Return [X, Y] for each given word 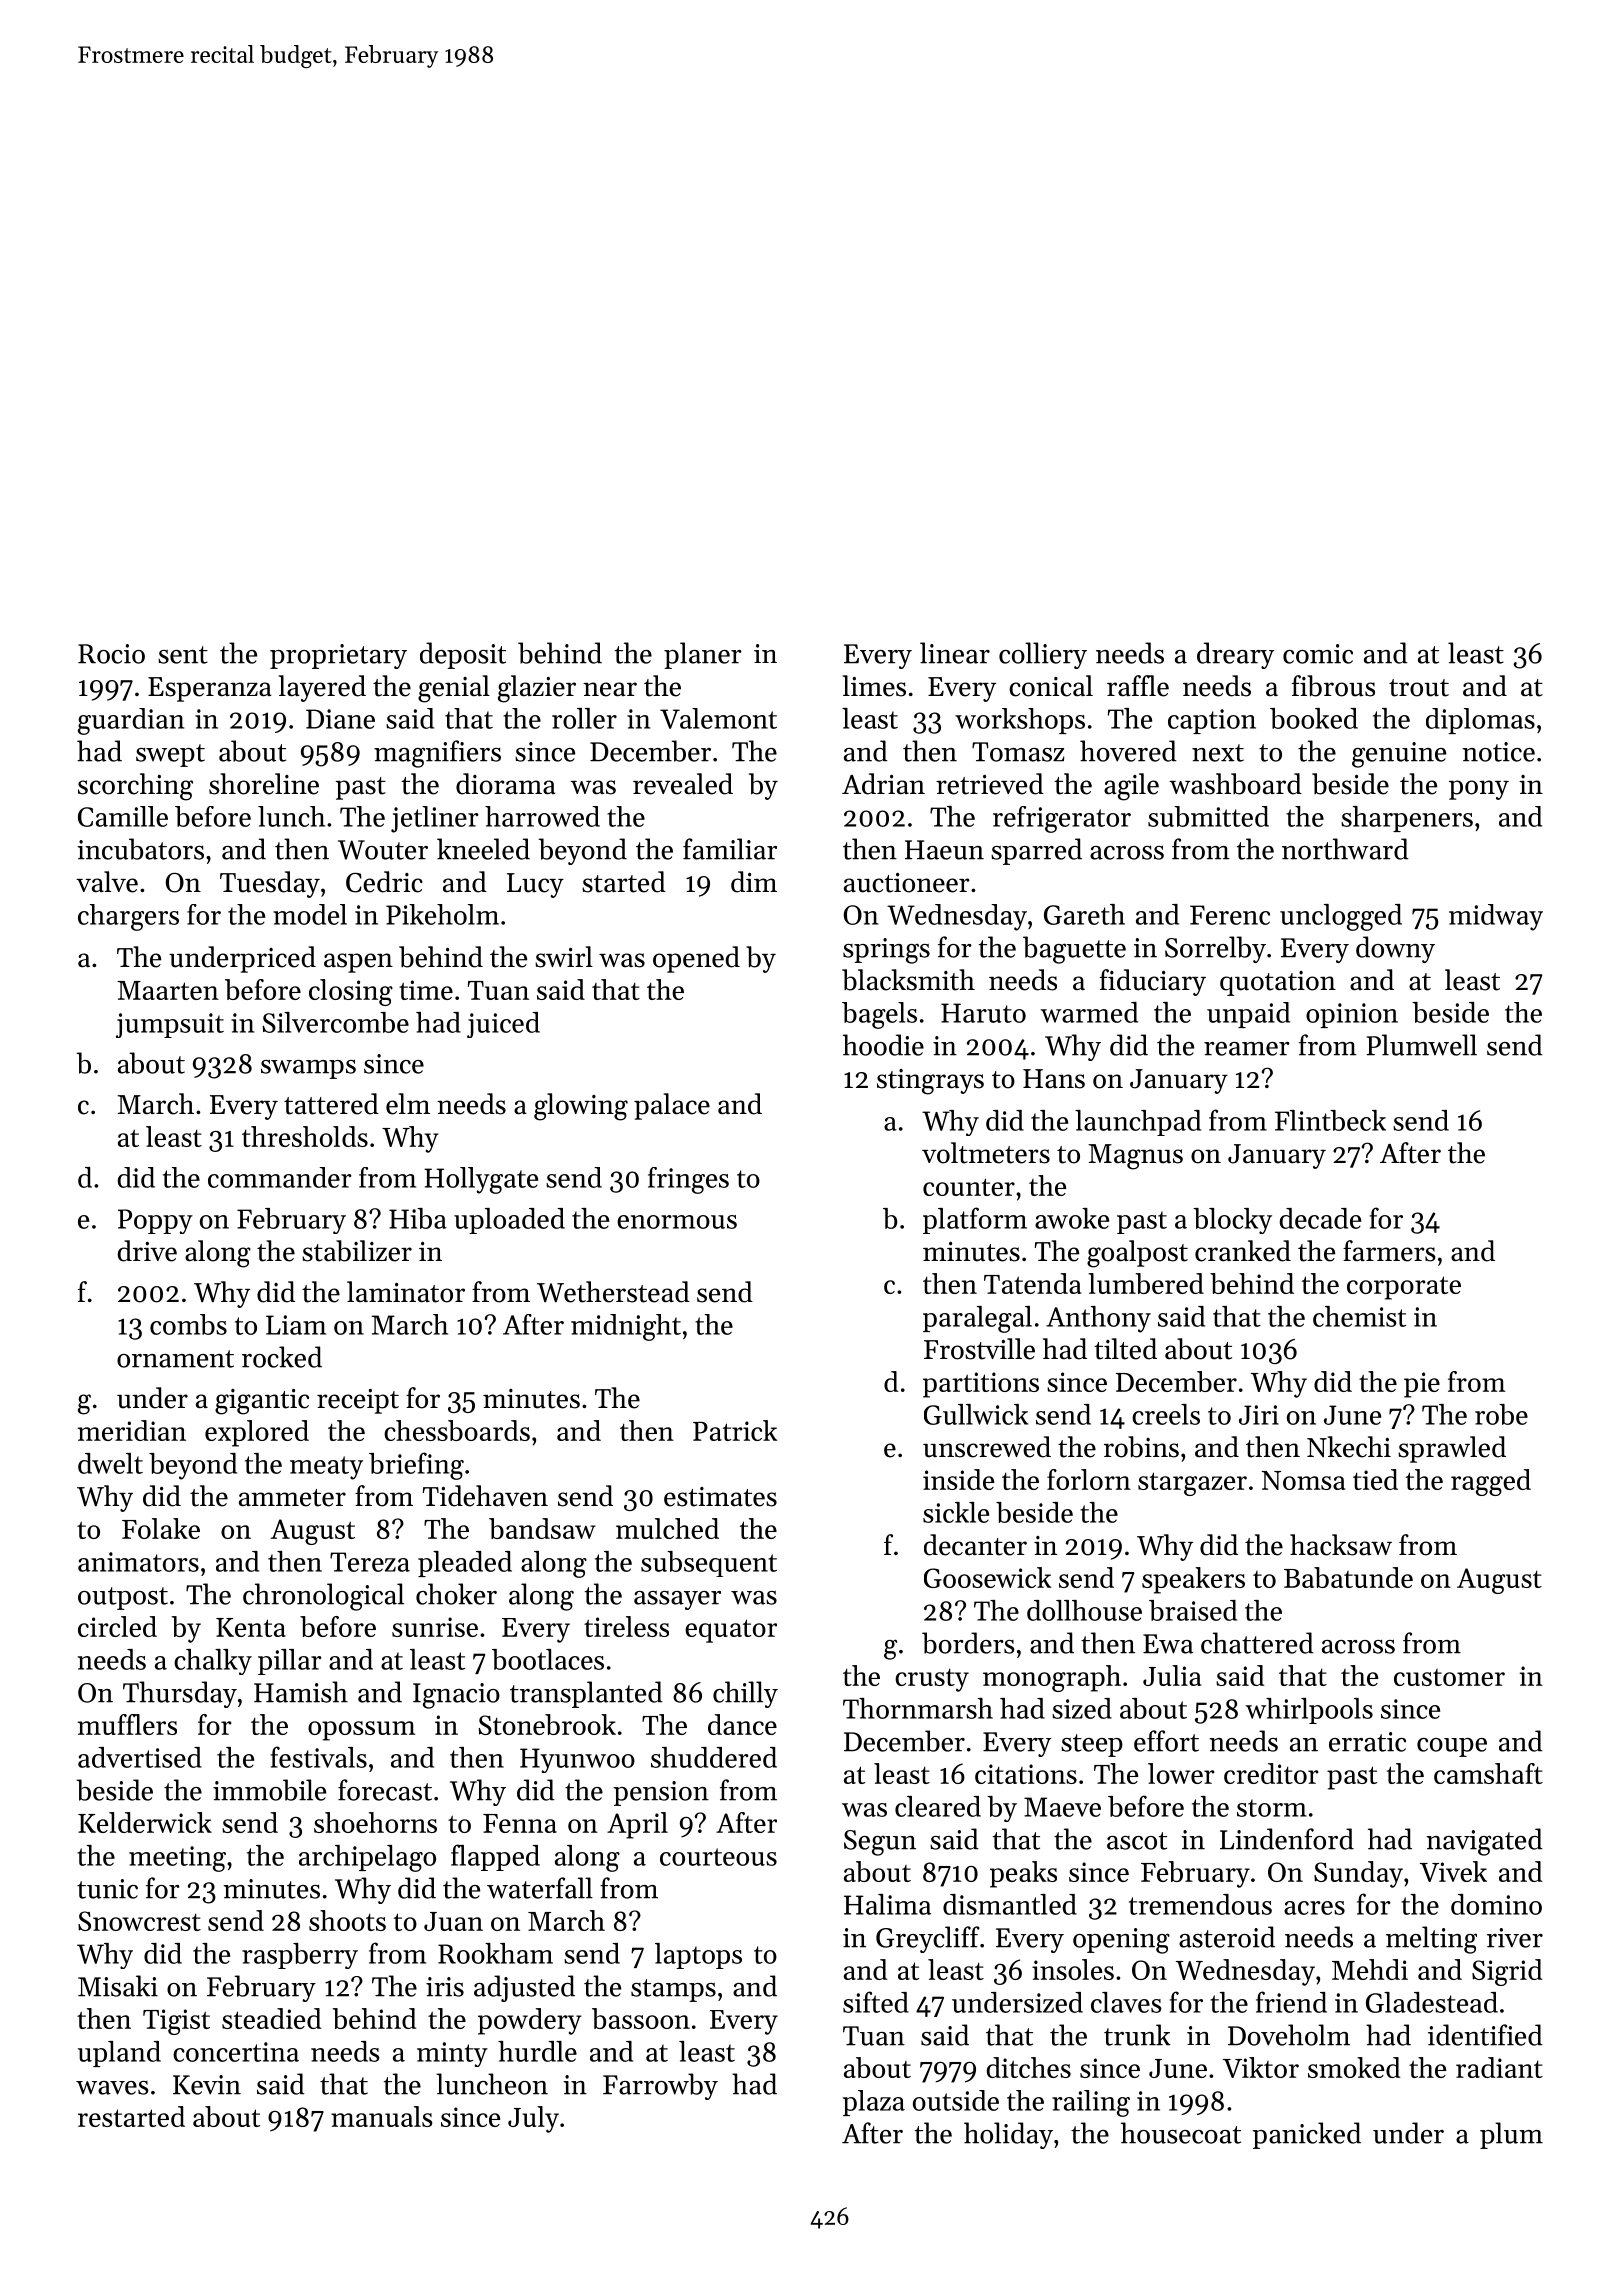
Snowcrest [139, 1921]
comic [1318, 654]
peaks [1023, 1874]
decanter [975, 1545]
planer [703, 655]
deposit [463, 655]
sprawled [1452, 1449]
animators [138, 1562]
